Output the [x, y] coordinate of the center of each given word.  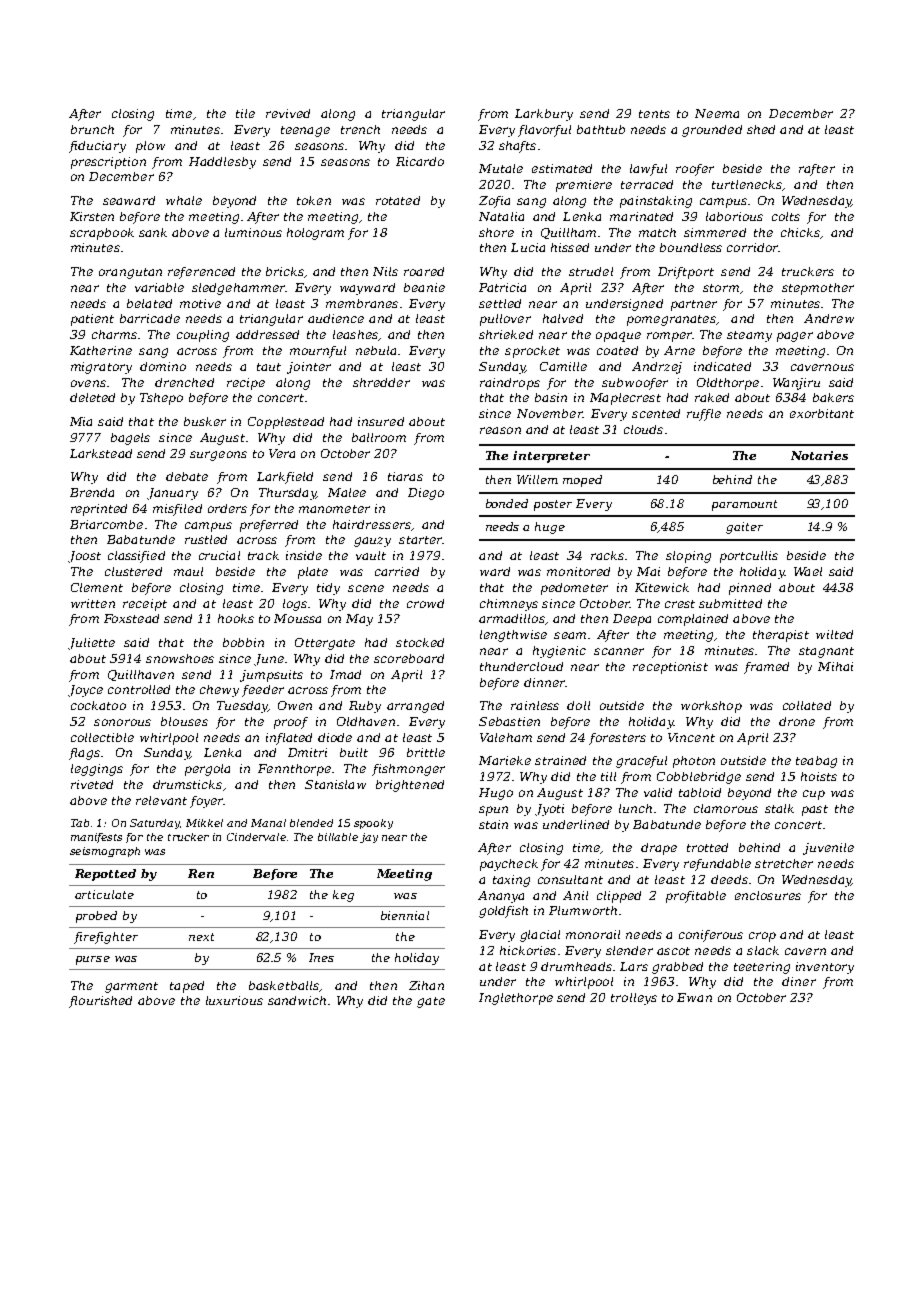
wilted [834, 634]
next [201, 937]
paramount [744, 505]
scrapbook [102, 234]
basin [551, 397]
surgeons [218, 456]
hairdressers [372, 524]
